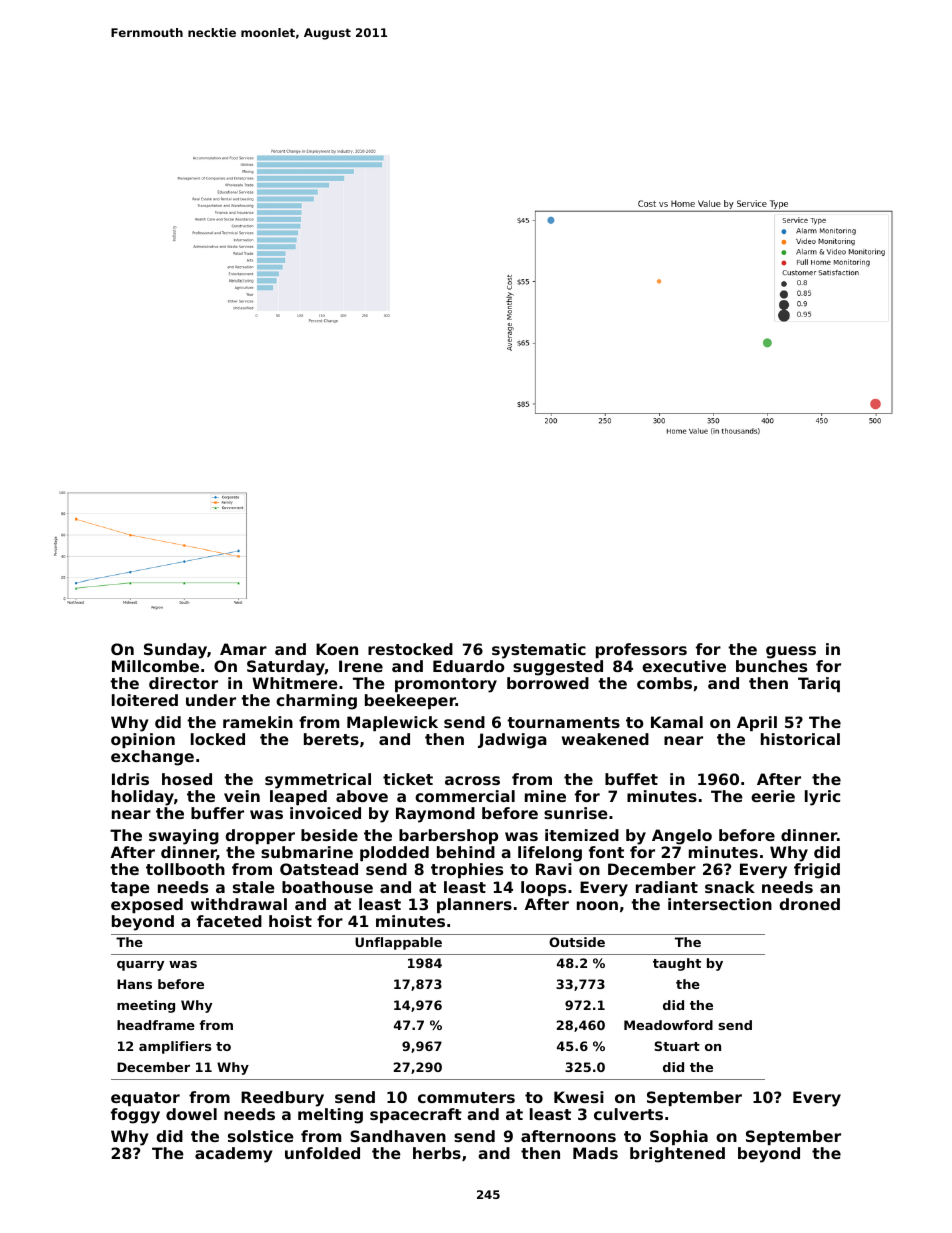 This document has width=952, height=1233. I want to click on tollbooth, so click(185, 869).
